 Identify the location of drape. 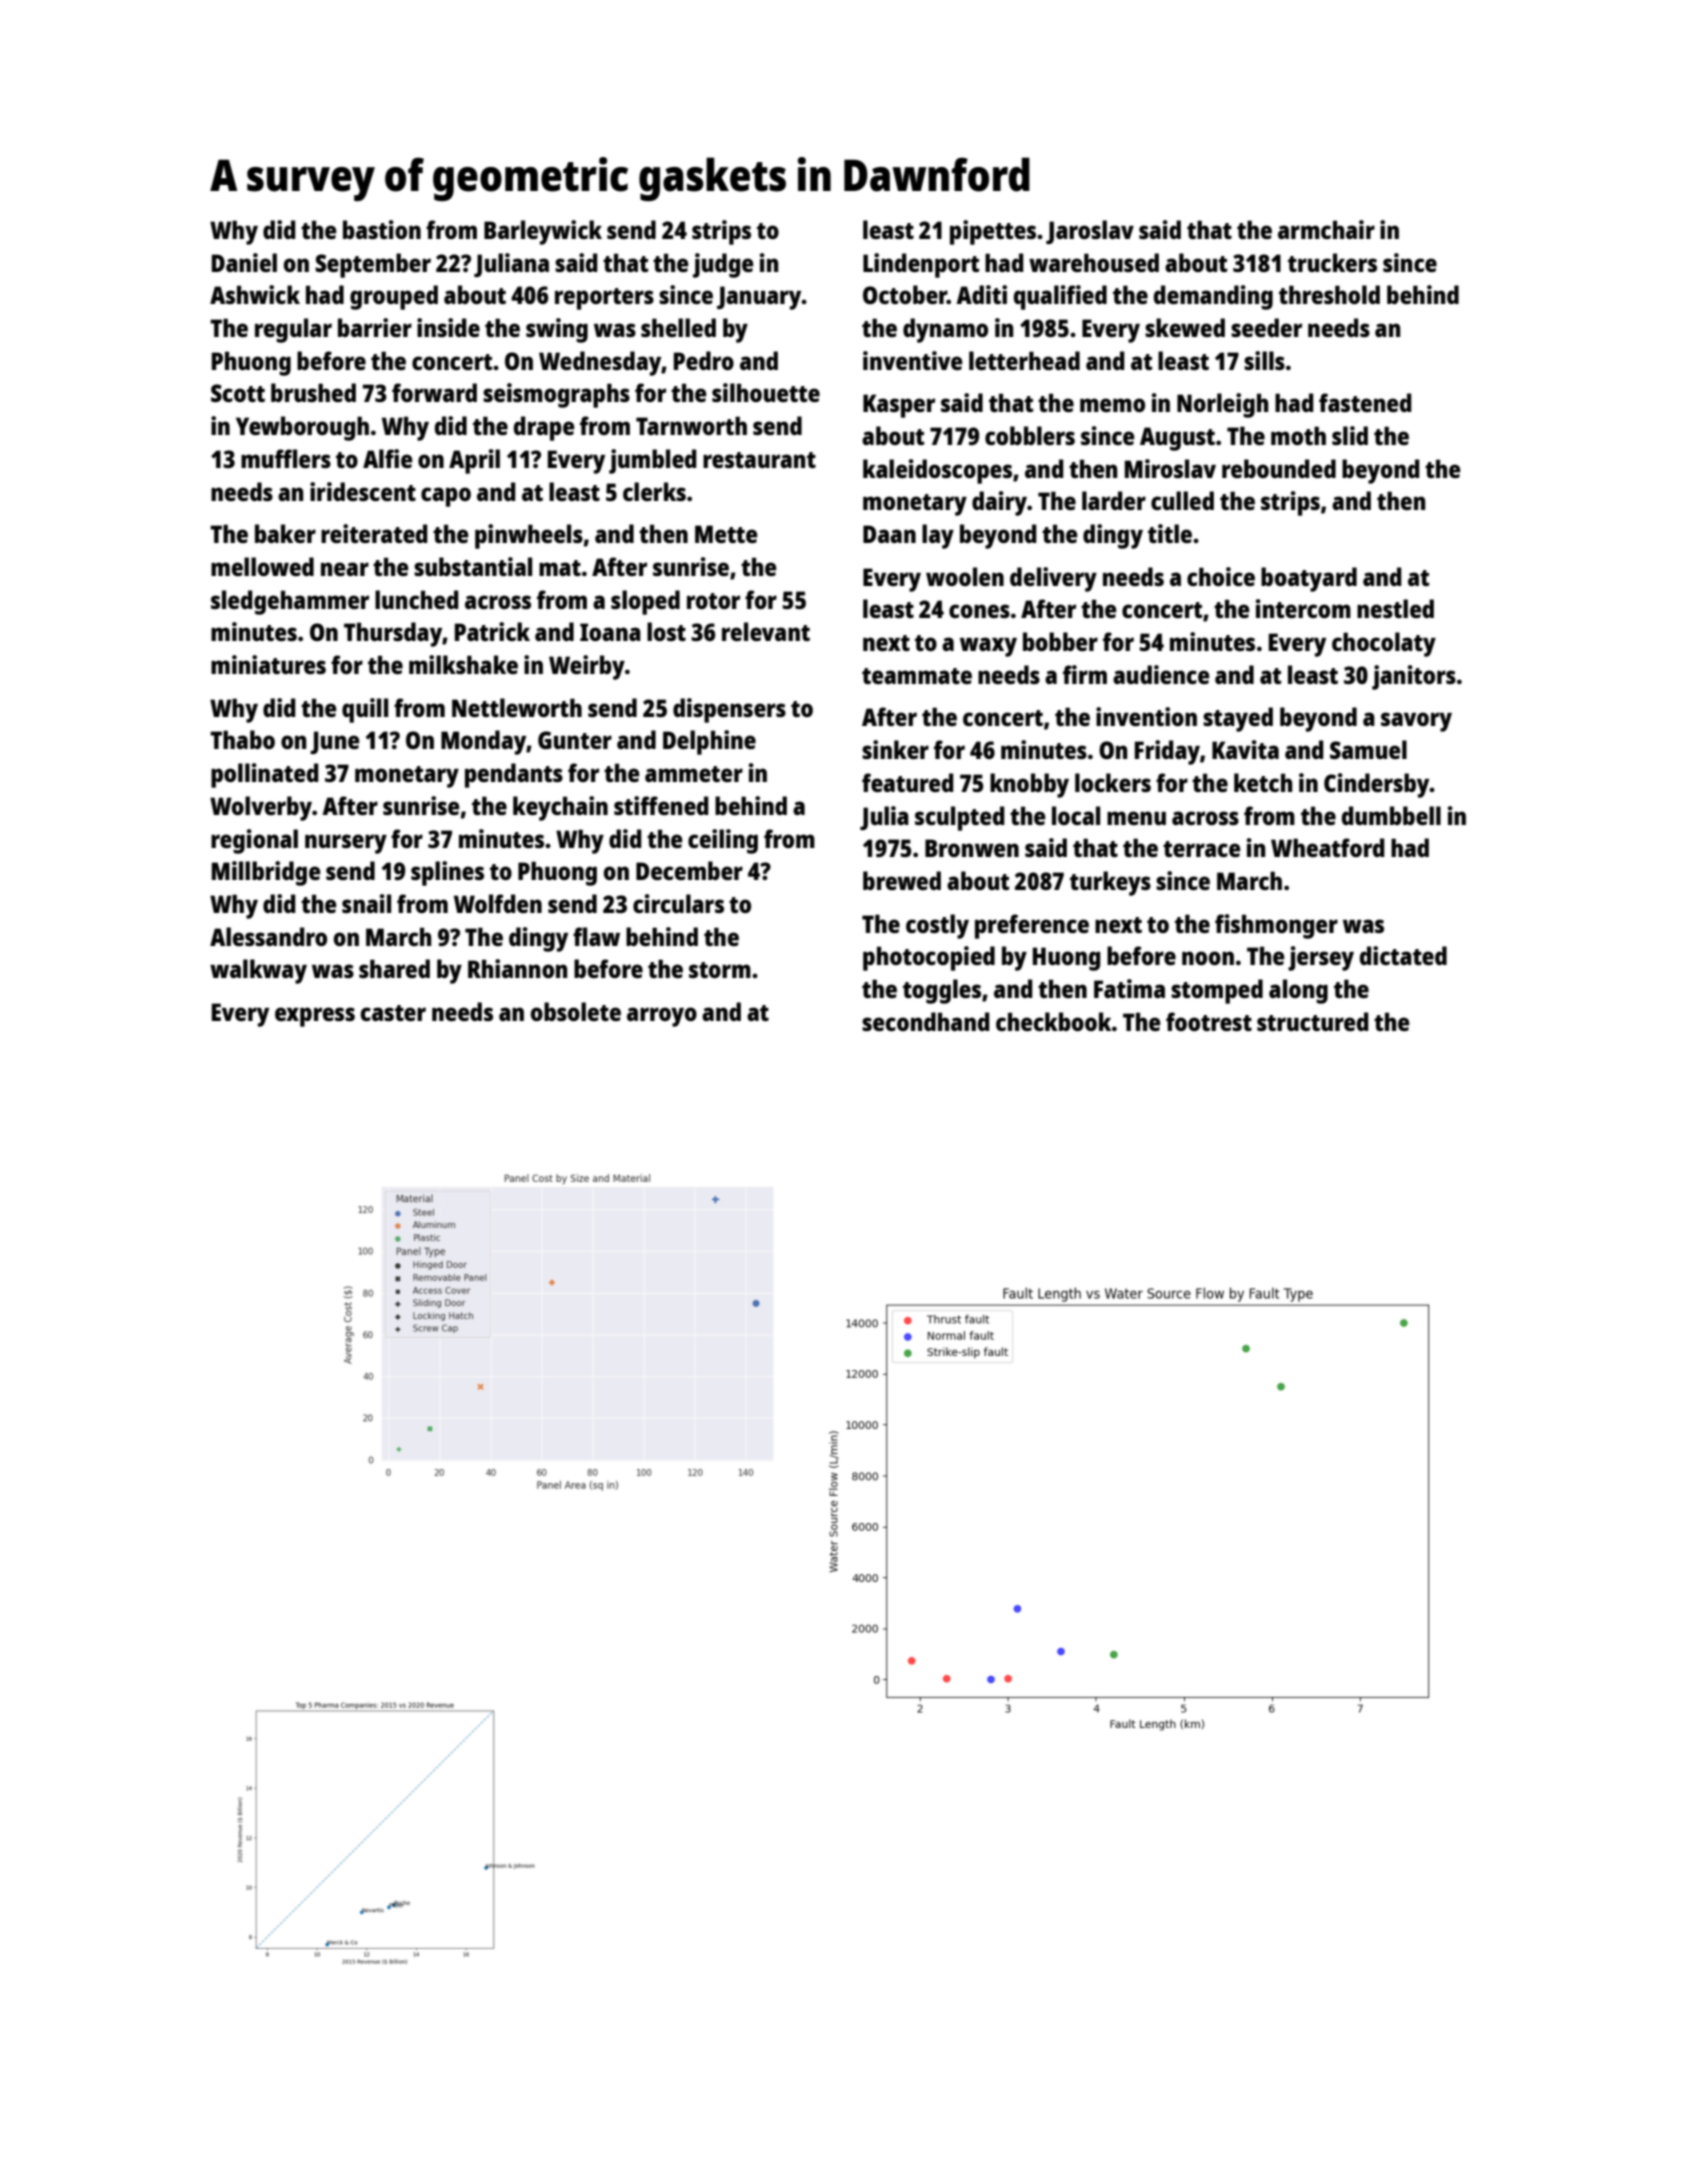
(544, 428).
